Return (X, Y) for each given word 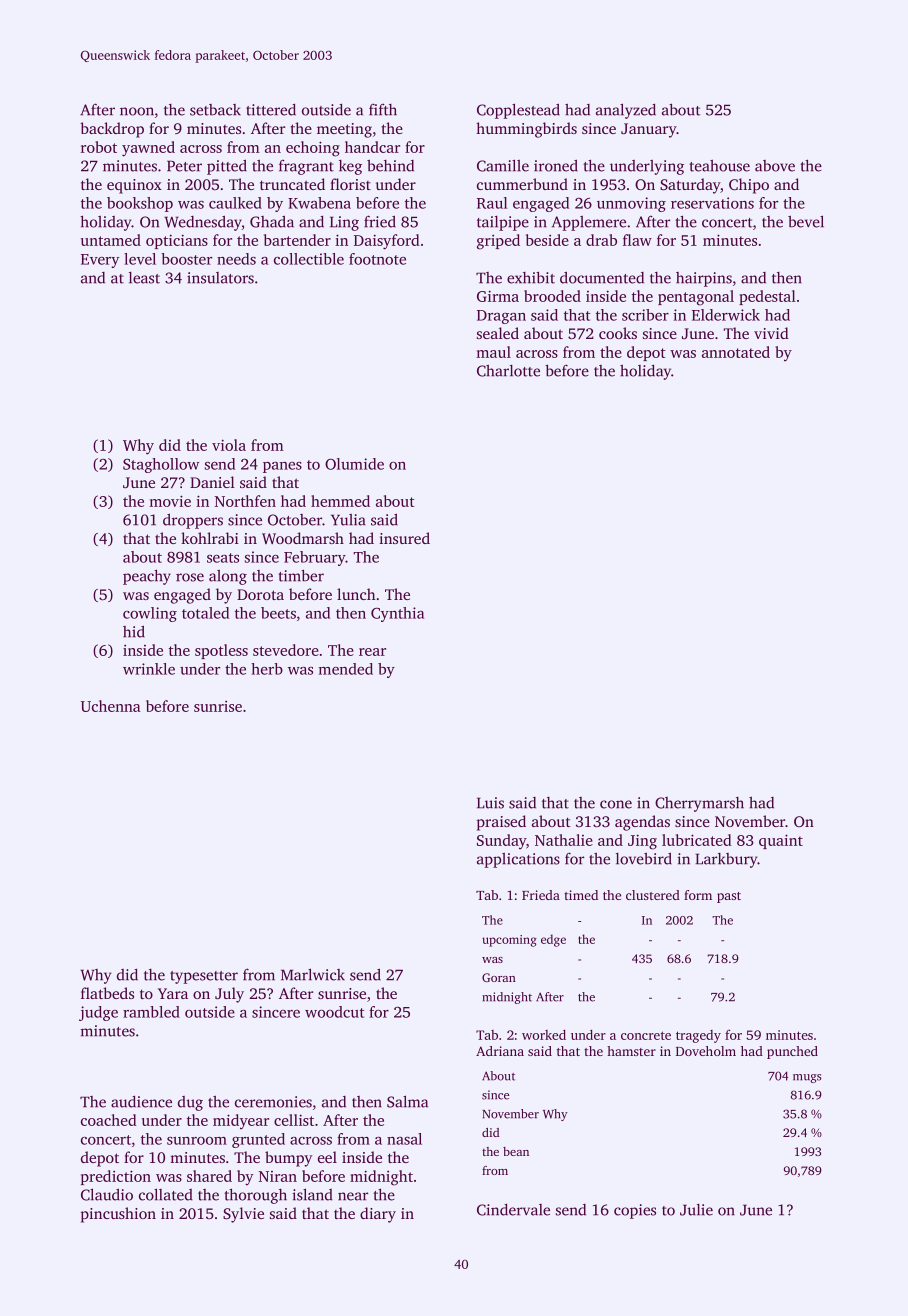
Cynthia (397, 614)
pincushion (118, 1215)
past (729, 897)
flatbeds (107, 993)
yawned (148, 149)
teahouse (719, 166)
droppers (193, 521)
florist (350, 184)
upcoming (509, 941)
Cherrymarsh (699, 804)
